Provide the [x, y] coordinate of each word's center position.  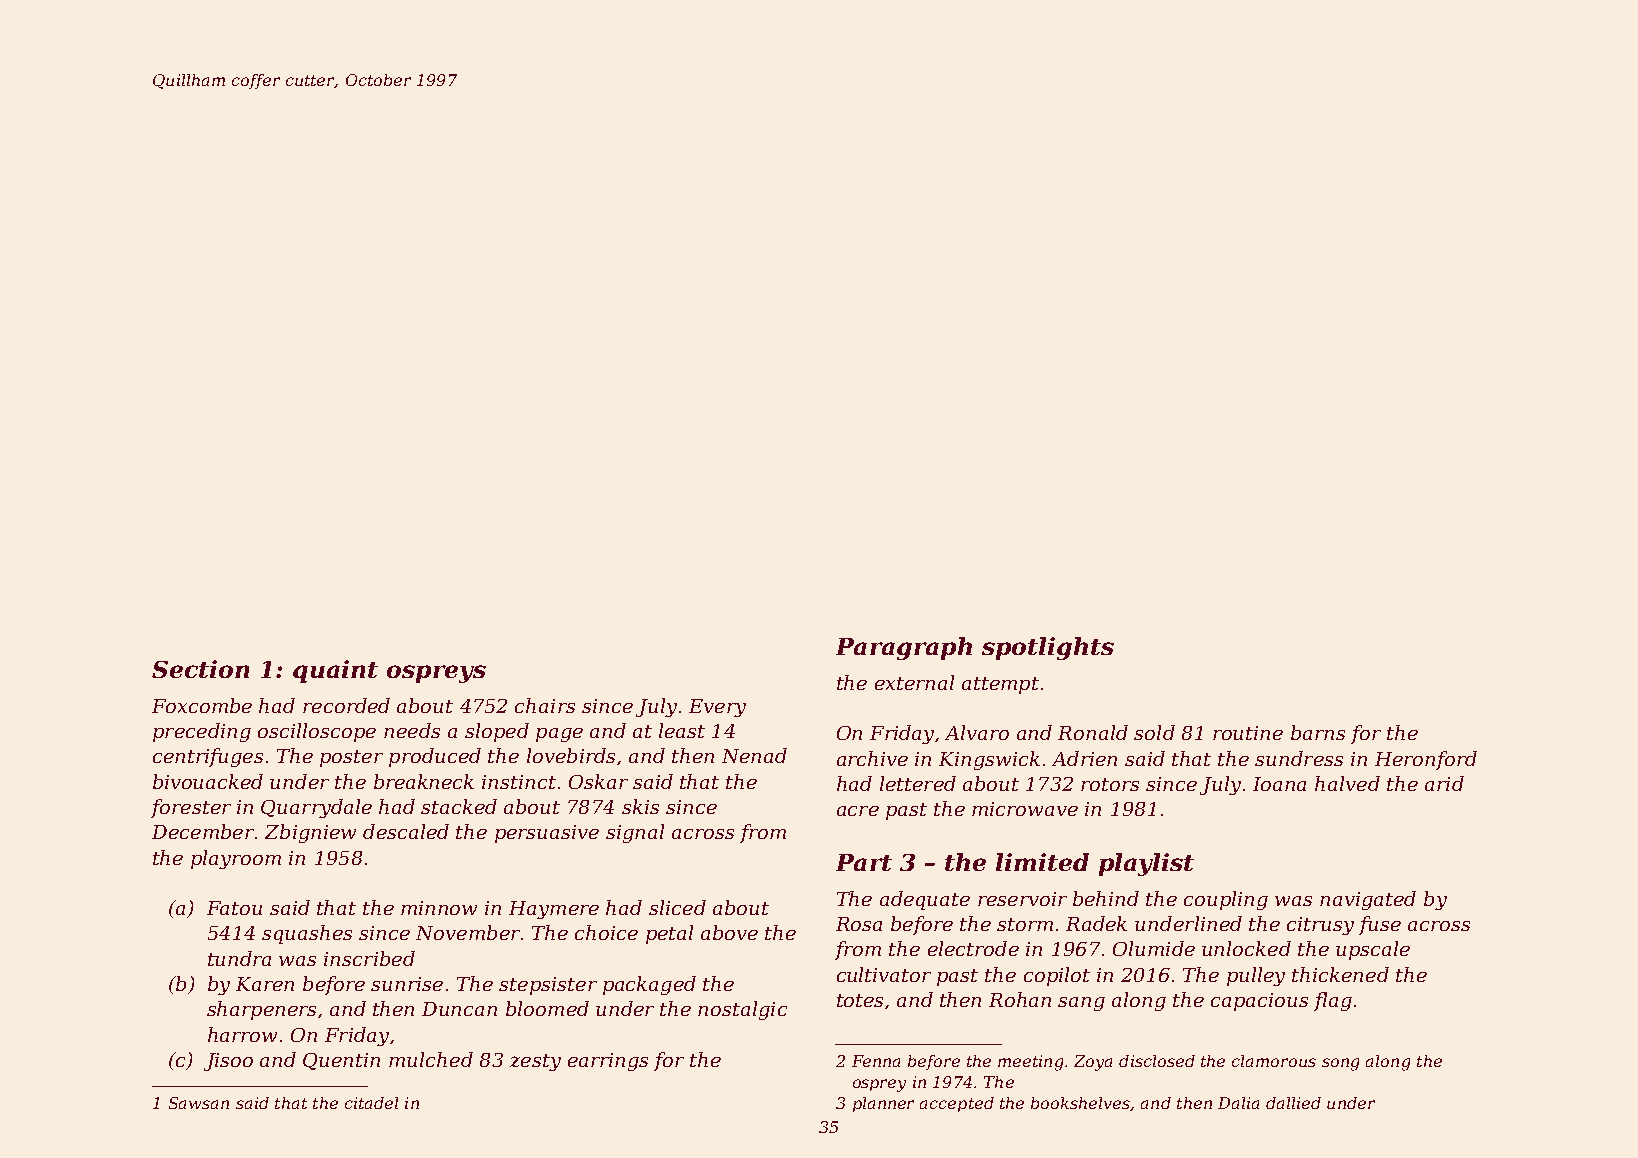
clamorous [1274, 1061]
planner [883, 1104]
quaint [335, 671]
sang [1081, 1004]
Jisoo [228, 1062]
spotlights [1048, 648]
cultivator [884, 974]
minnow [439, 908]
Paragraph [904, 648]
